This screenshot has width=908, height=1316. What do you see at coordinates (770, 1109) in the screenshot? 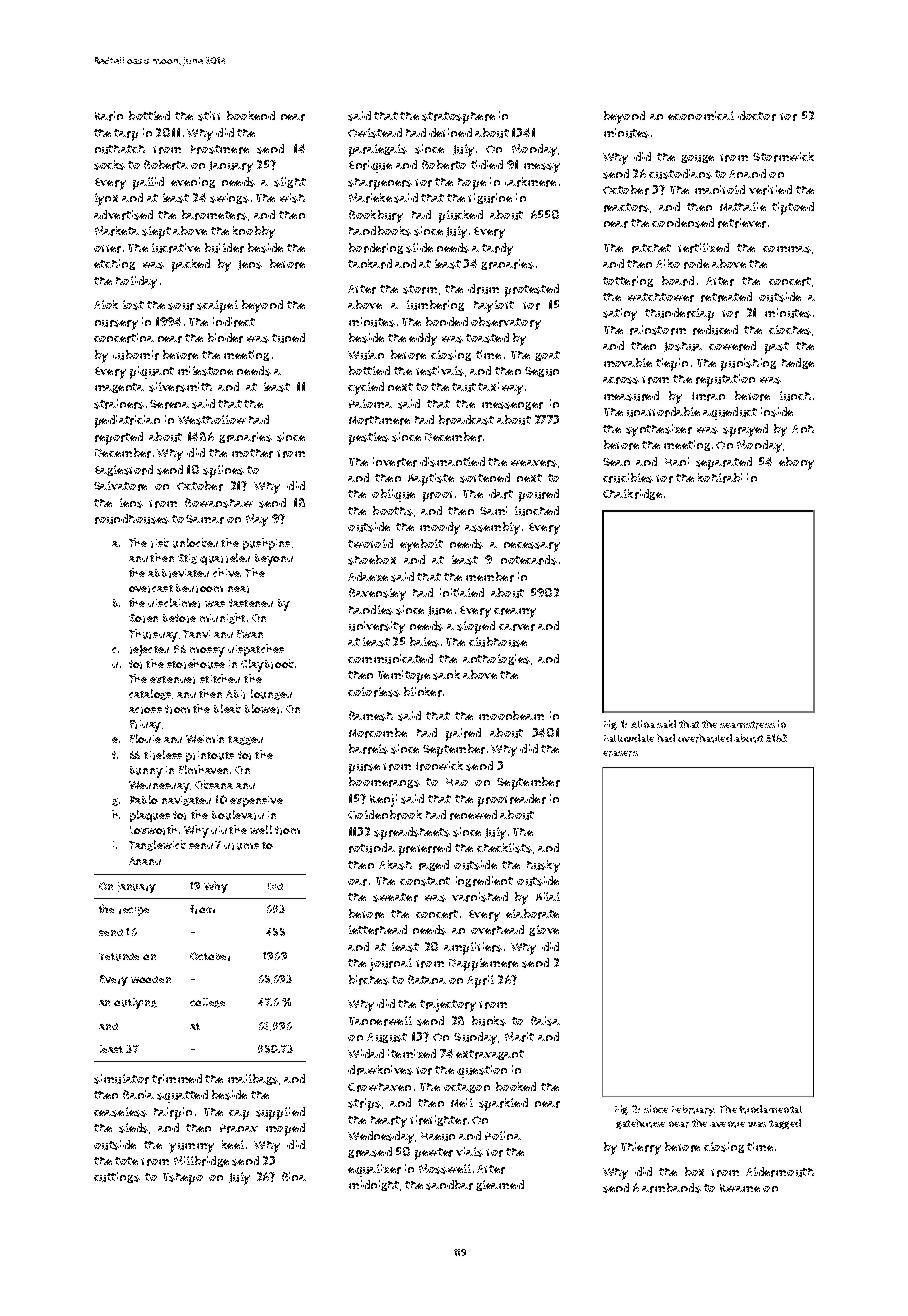
I see `fundamental` at bounding box center [770, 1109].
